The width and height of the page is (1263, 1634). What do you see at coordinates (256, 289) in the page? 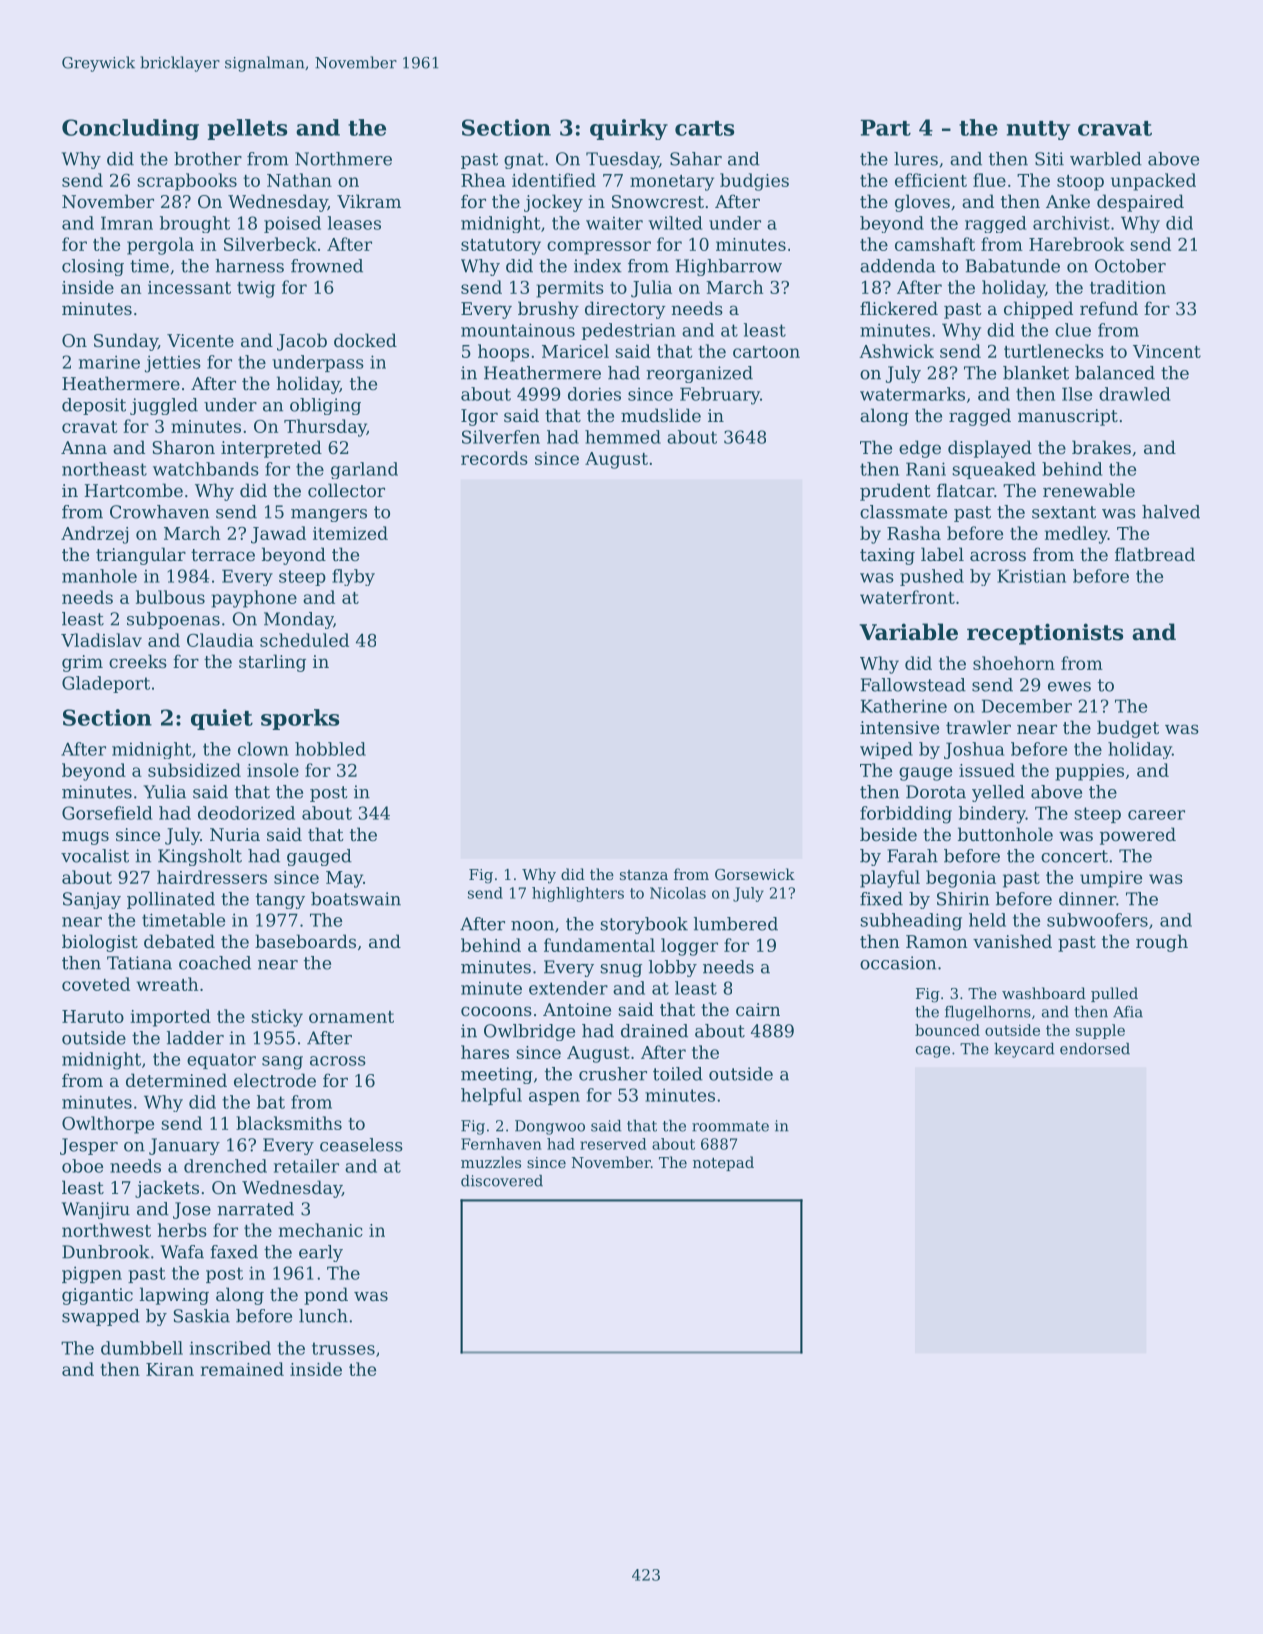
I see `twig` at bounding box center [256, 289].
